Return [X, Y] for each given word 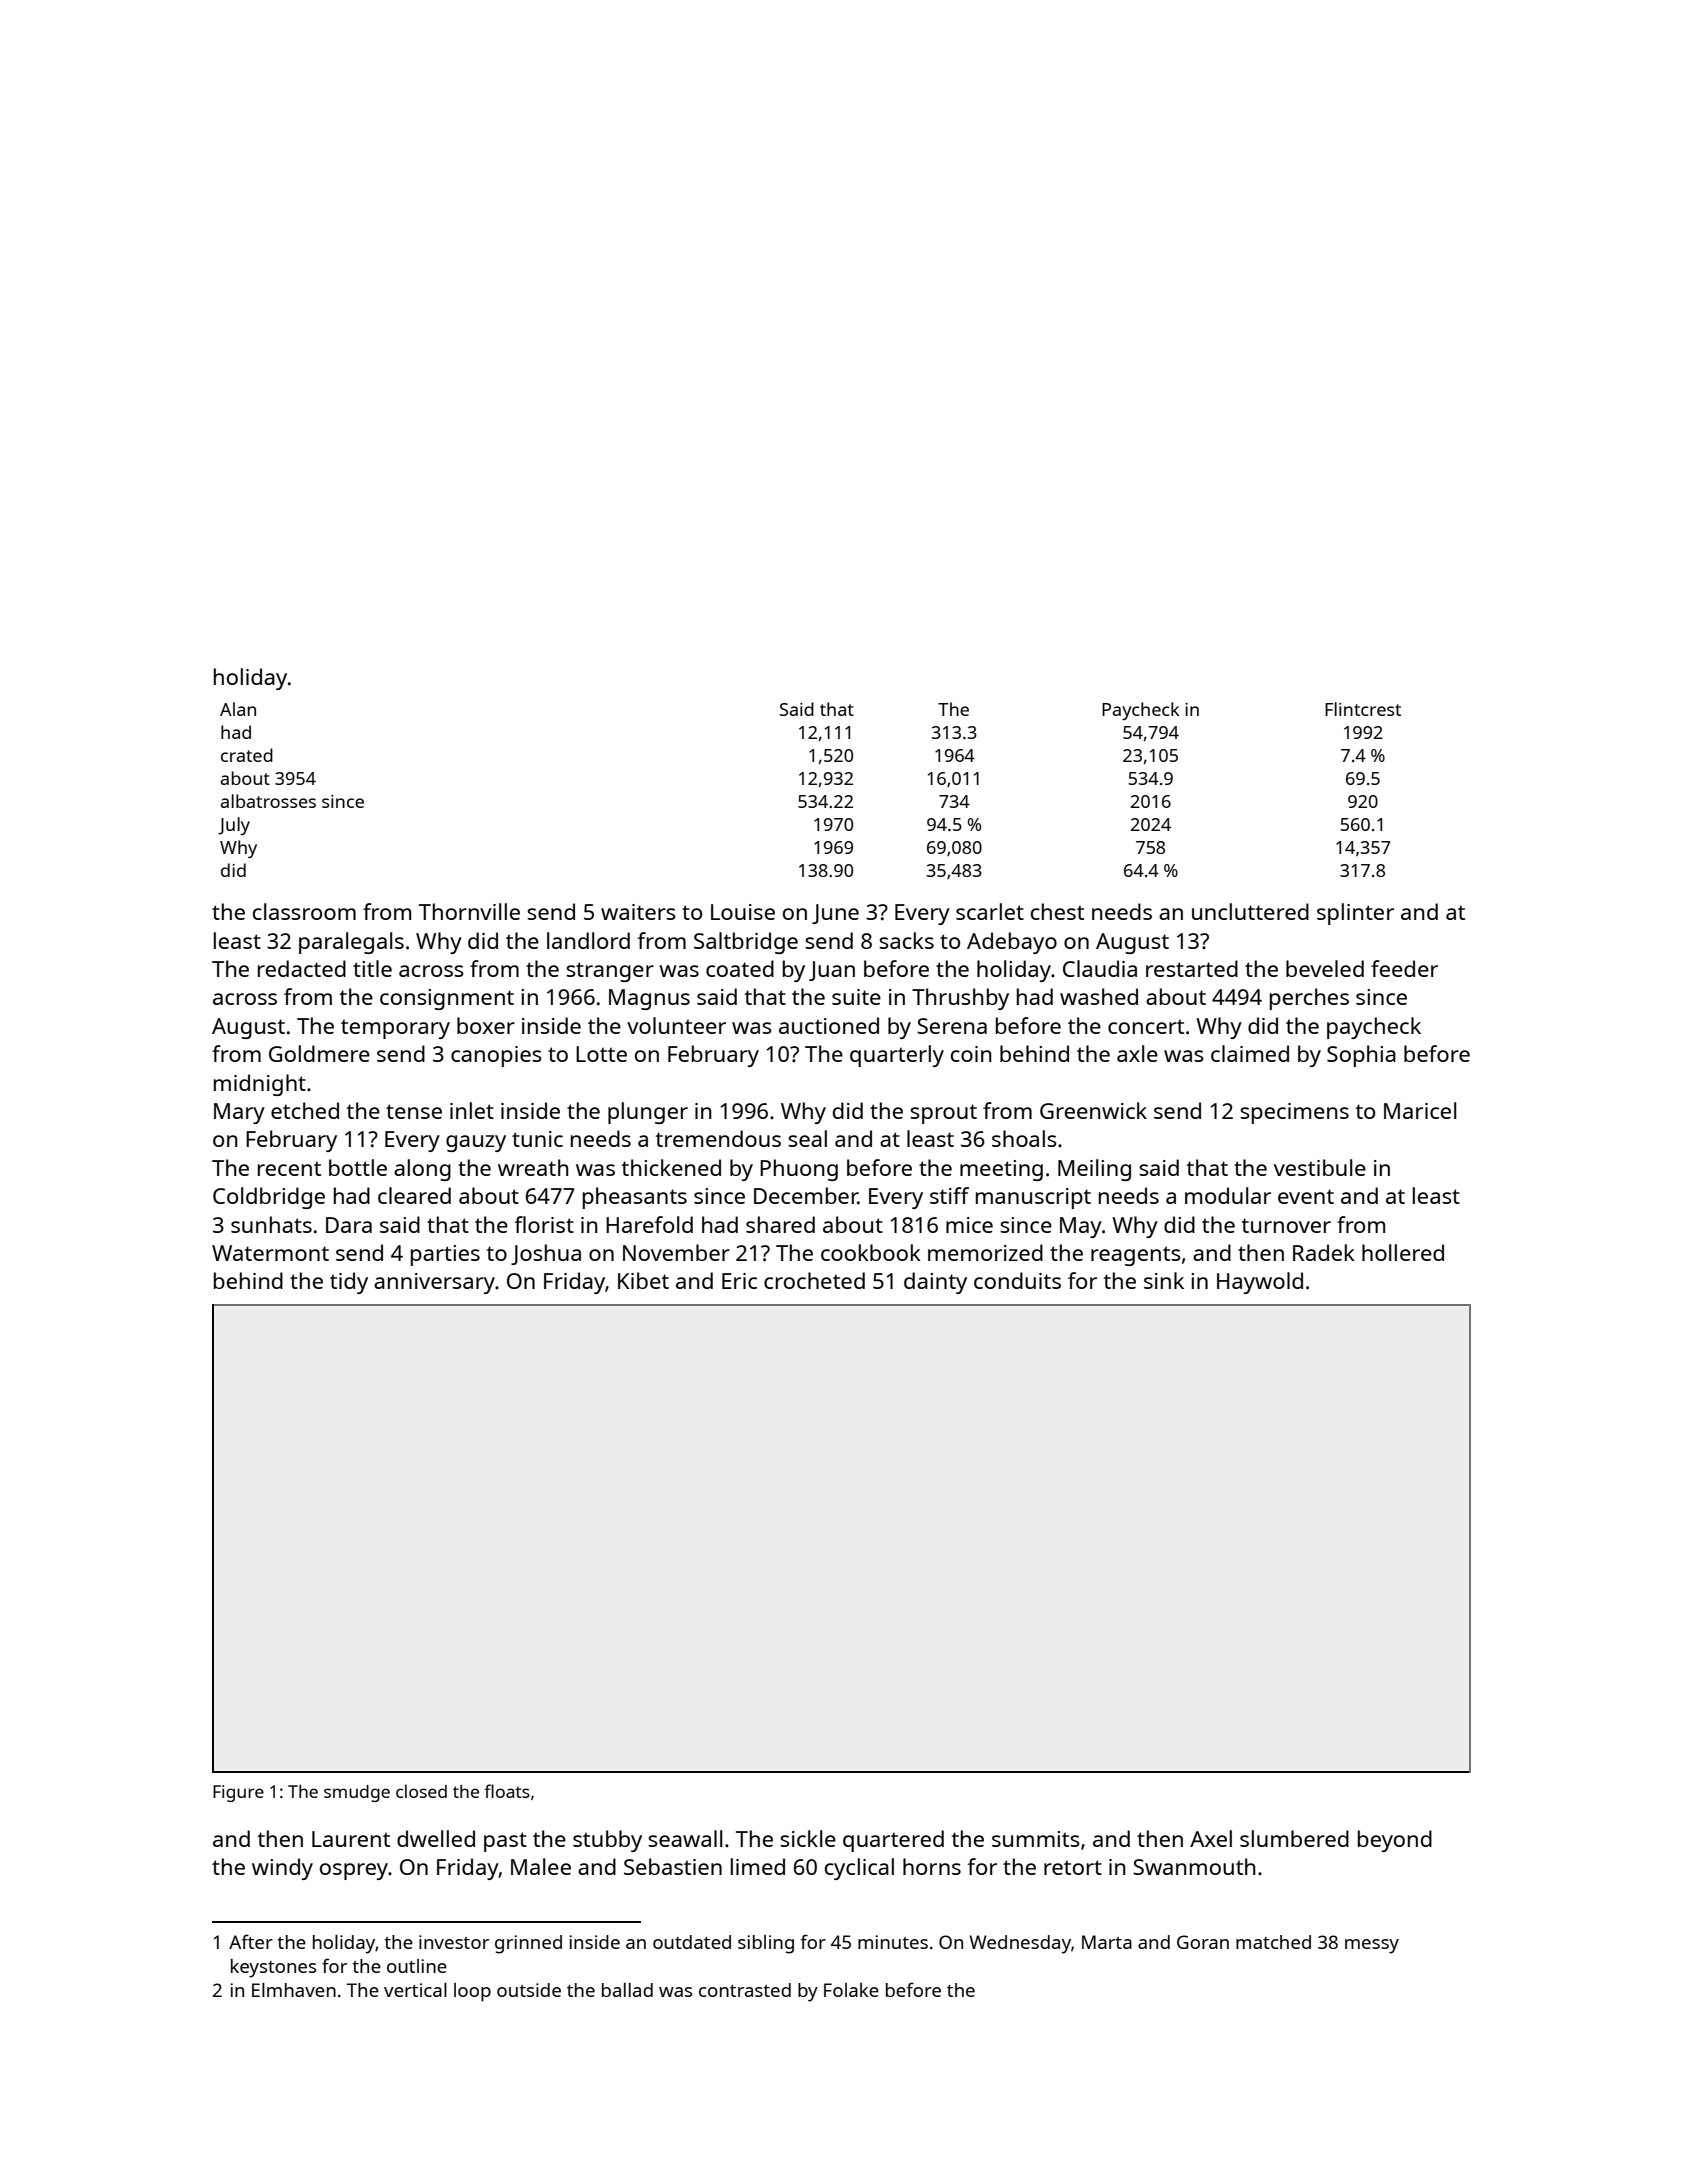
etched [305, 1110]
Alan [238, 709]
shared [780, 1224]
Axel [1211, 1838]
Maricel [1420, 1110]
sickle [808, 1838]
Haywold [1260, 1283]
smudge [357, 1793]
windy [282, 1869]
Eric [739, 1281]
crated [247, 755]
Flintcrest [1363, 709]
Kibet [643, 1280]
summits [1036, 1839]
